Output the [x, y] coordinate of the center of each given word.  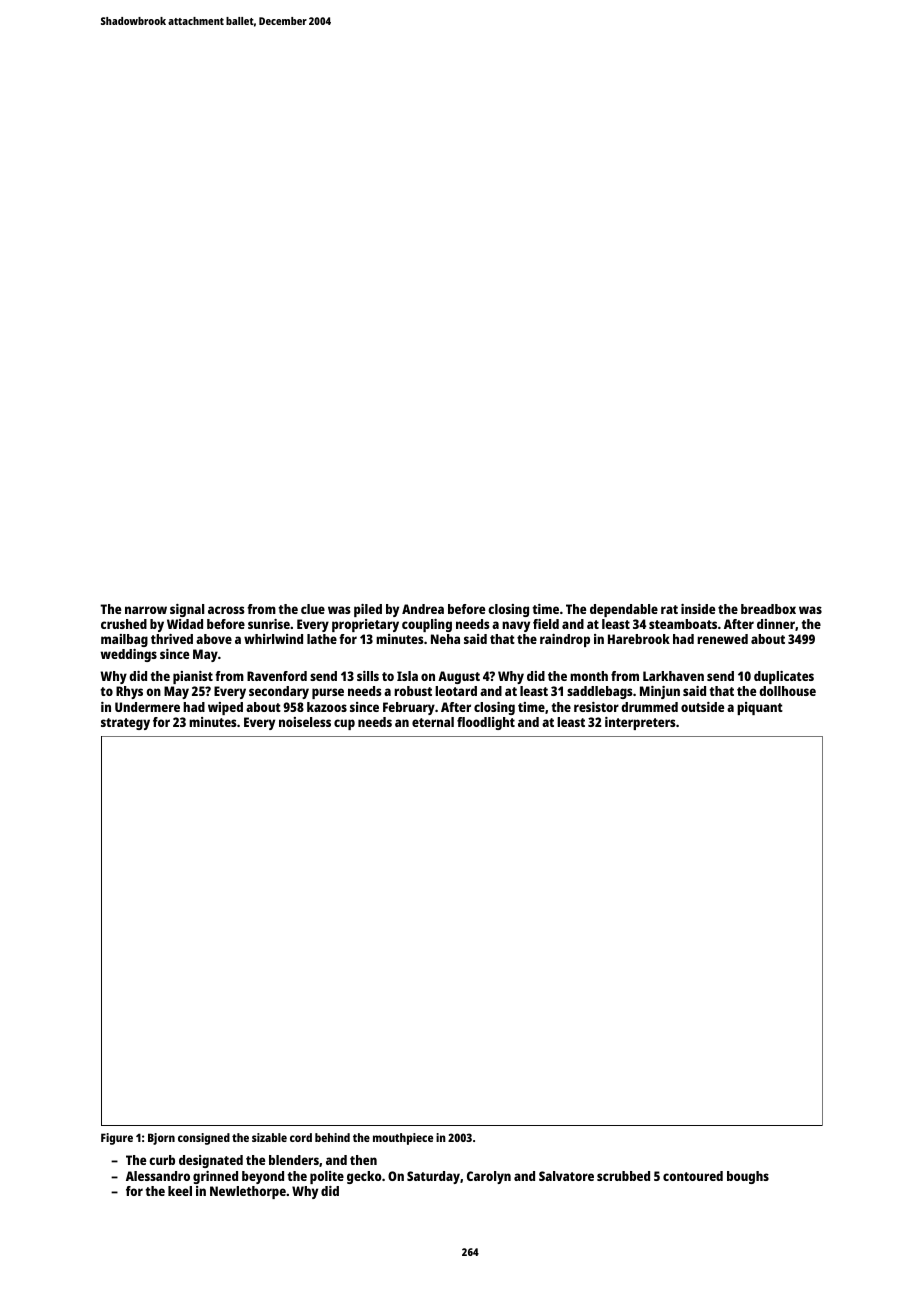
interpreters [640, 723]
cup [344, 724]
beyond [263, 1177]
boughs [748, 1177]
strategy [125, 724]
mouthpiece [403, 1139]
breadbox [768, 609]
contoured [693, 1176]
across [226, 610]
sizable [269, 1137]
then [363, 1160]
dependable [624, 610]
